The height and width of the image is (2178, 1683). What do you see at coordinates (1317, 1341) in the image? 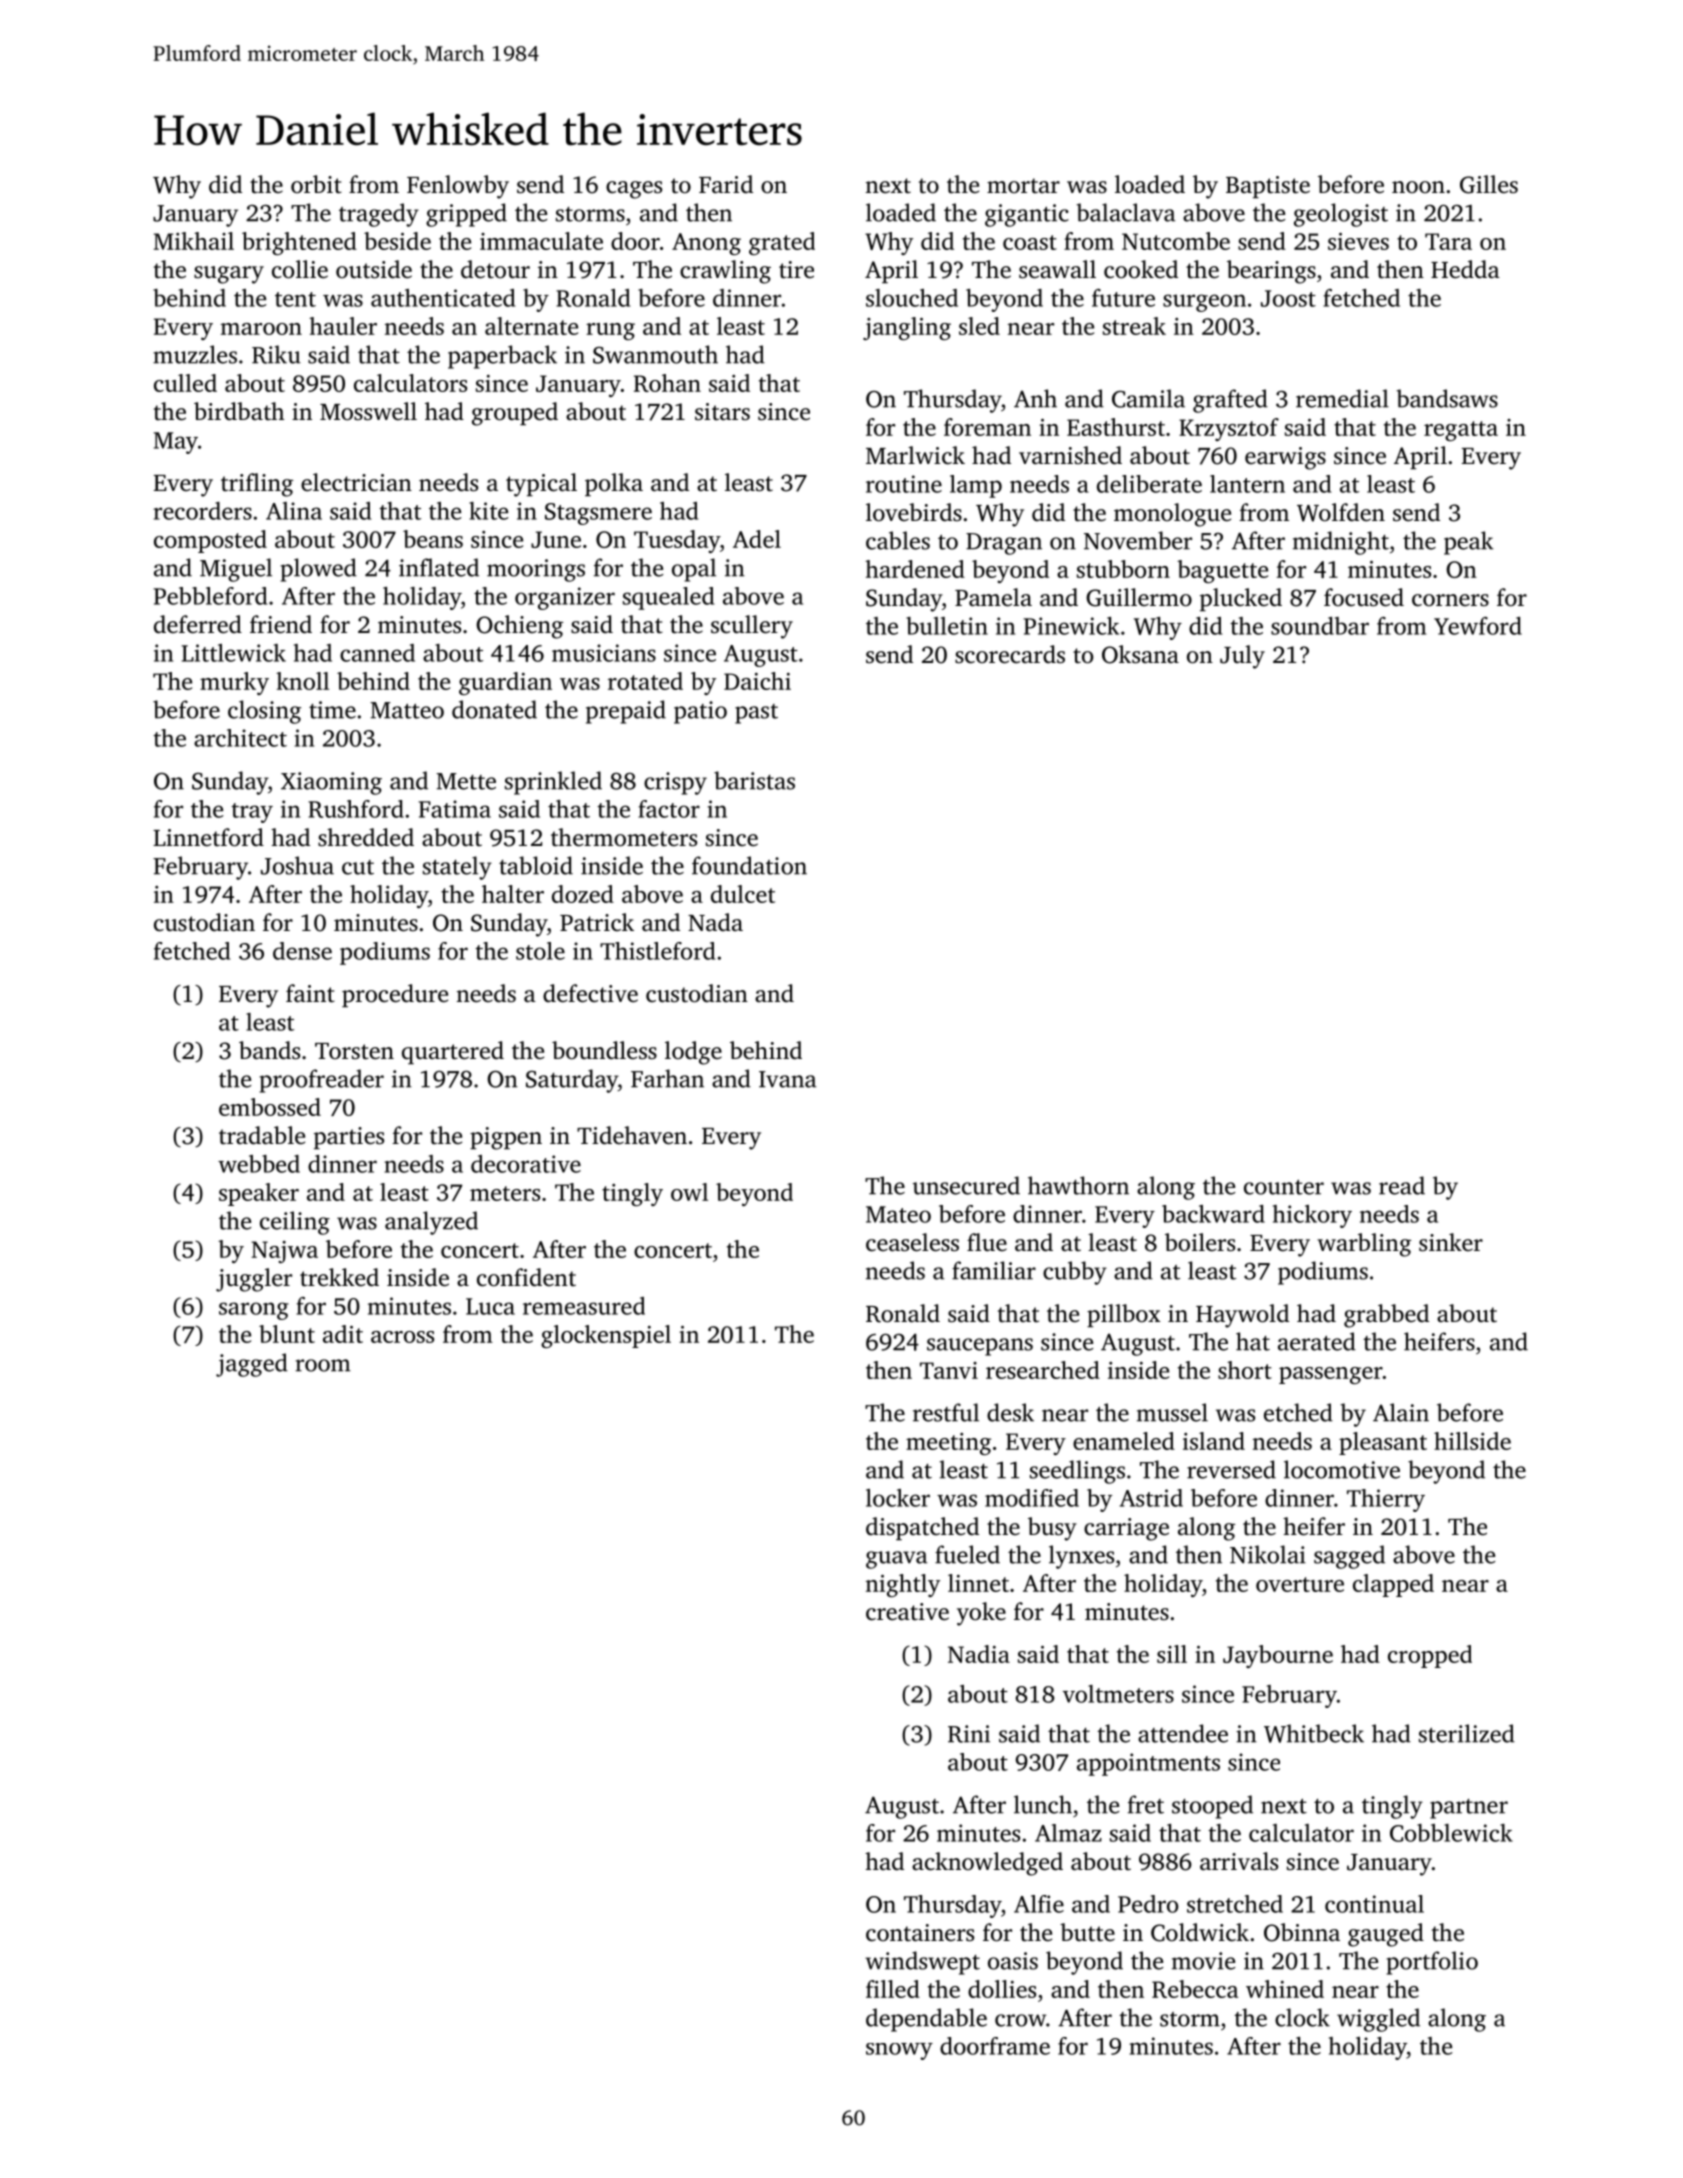
I see `aerated` at bounding box center [1317, 1341].
